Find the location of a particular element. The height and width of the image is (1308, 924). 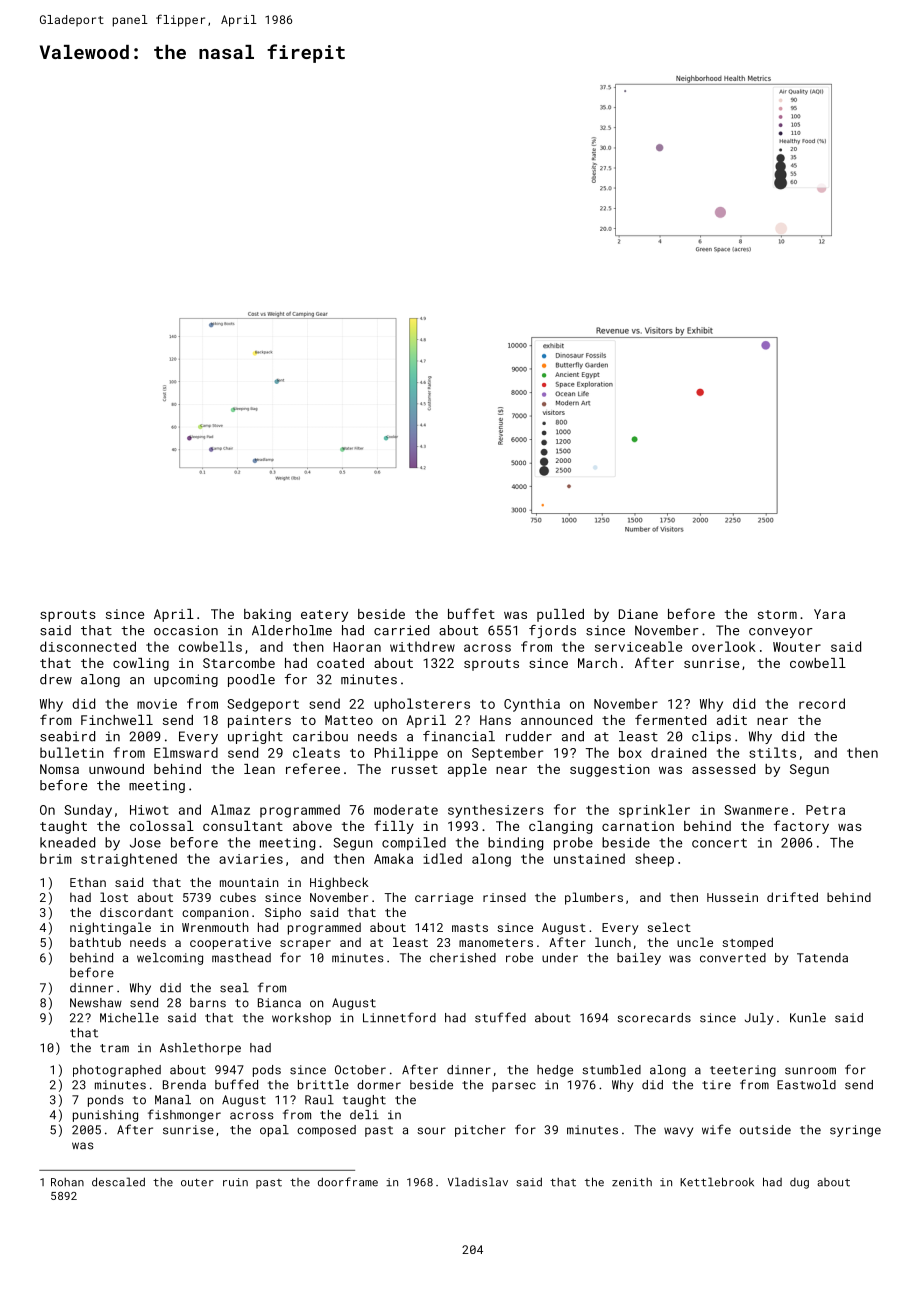

Sipho is located at coordinates (283, 913).
